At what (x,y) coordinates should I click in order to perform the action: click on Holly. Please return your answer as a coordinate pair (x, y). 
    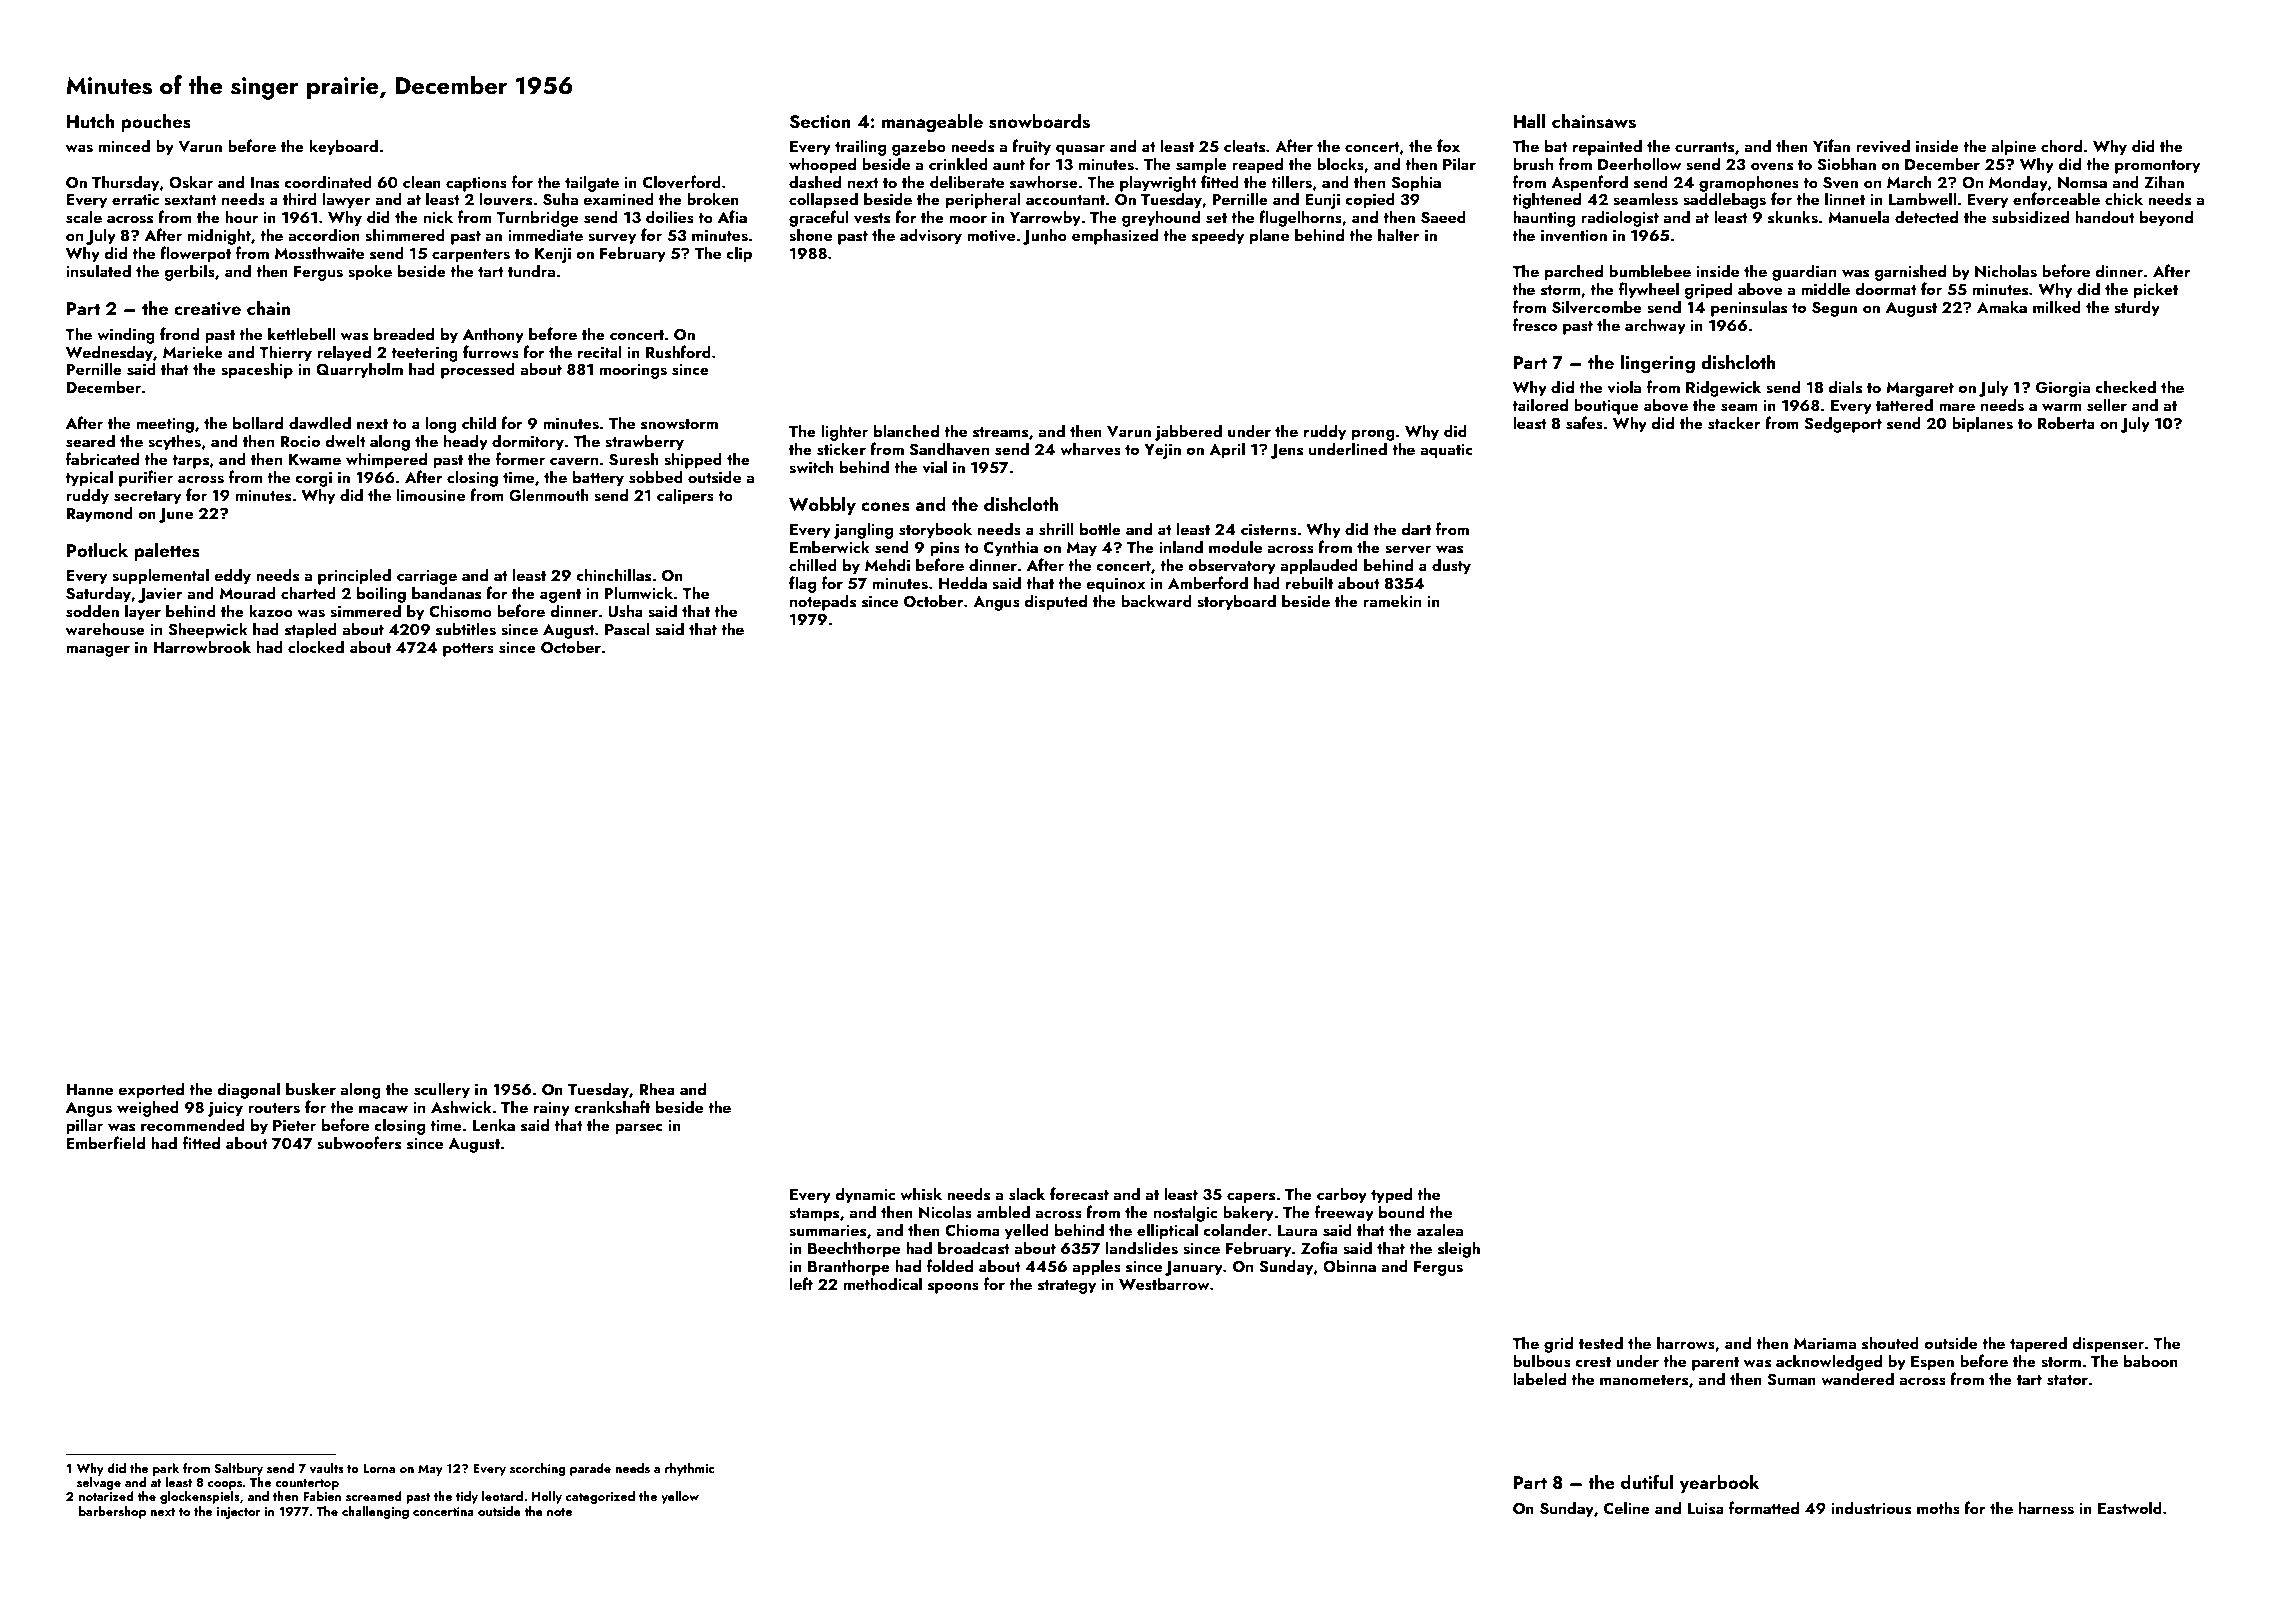
    Looking at the image, I should click on (547, 1497).
